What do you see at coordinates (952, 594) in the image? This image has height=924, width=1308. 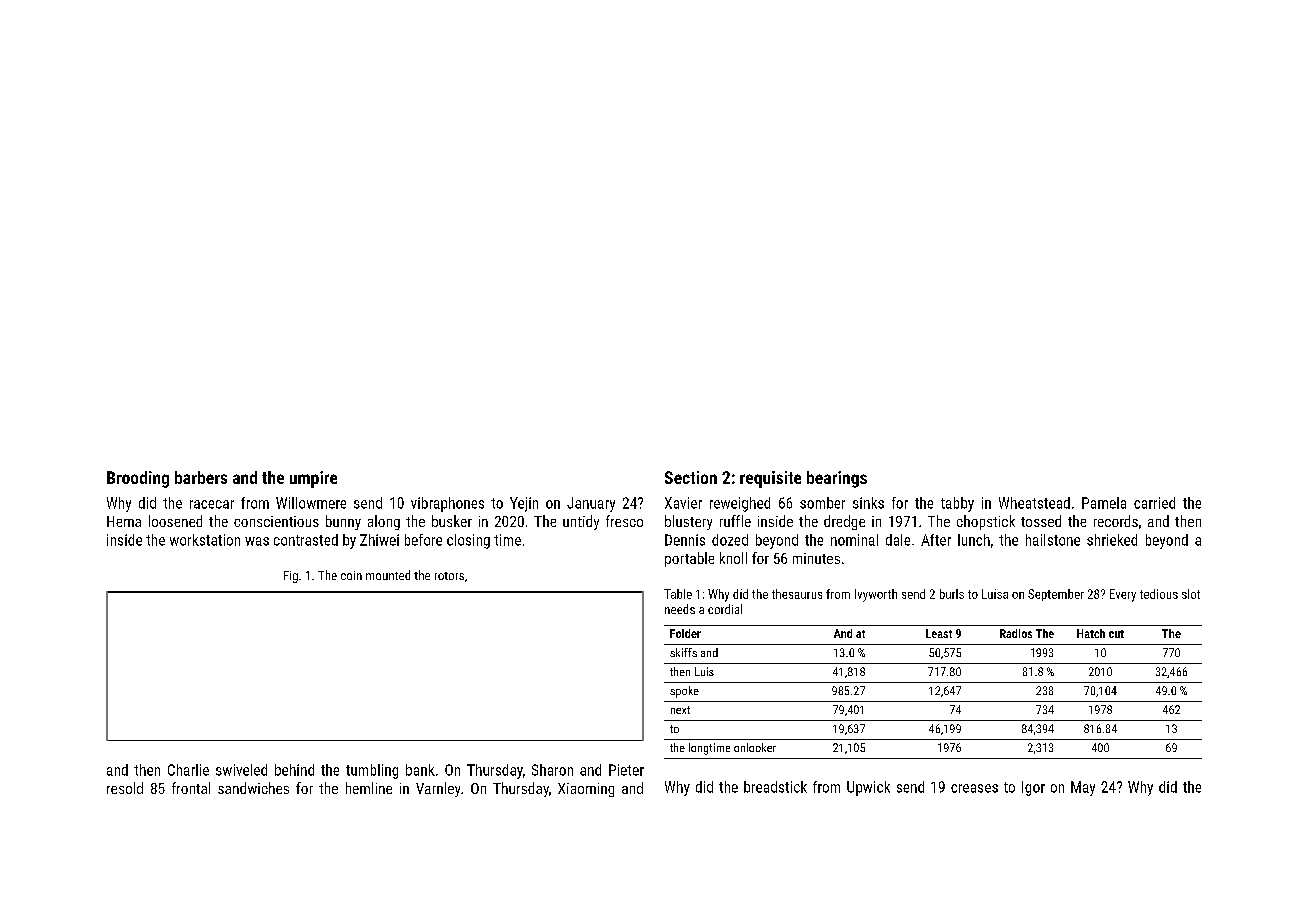 I see `burls` at bounding box center [952, 594].
